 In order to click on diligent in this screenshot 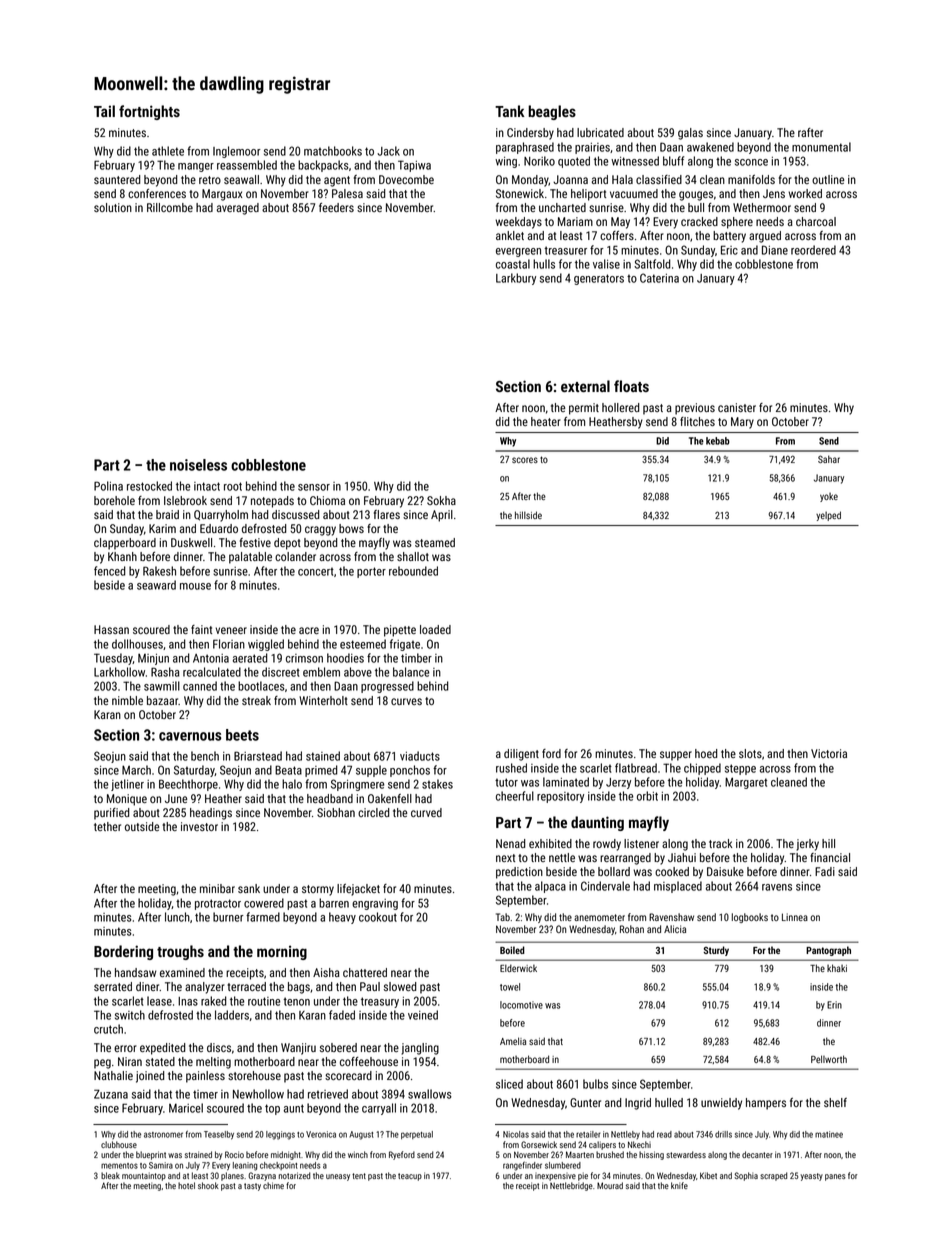, I will do `click(521, 755)`.
